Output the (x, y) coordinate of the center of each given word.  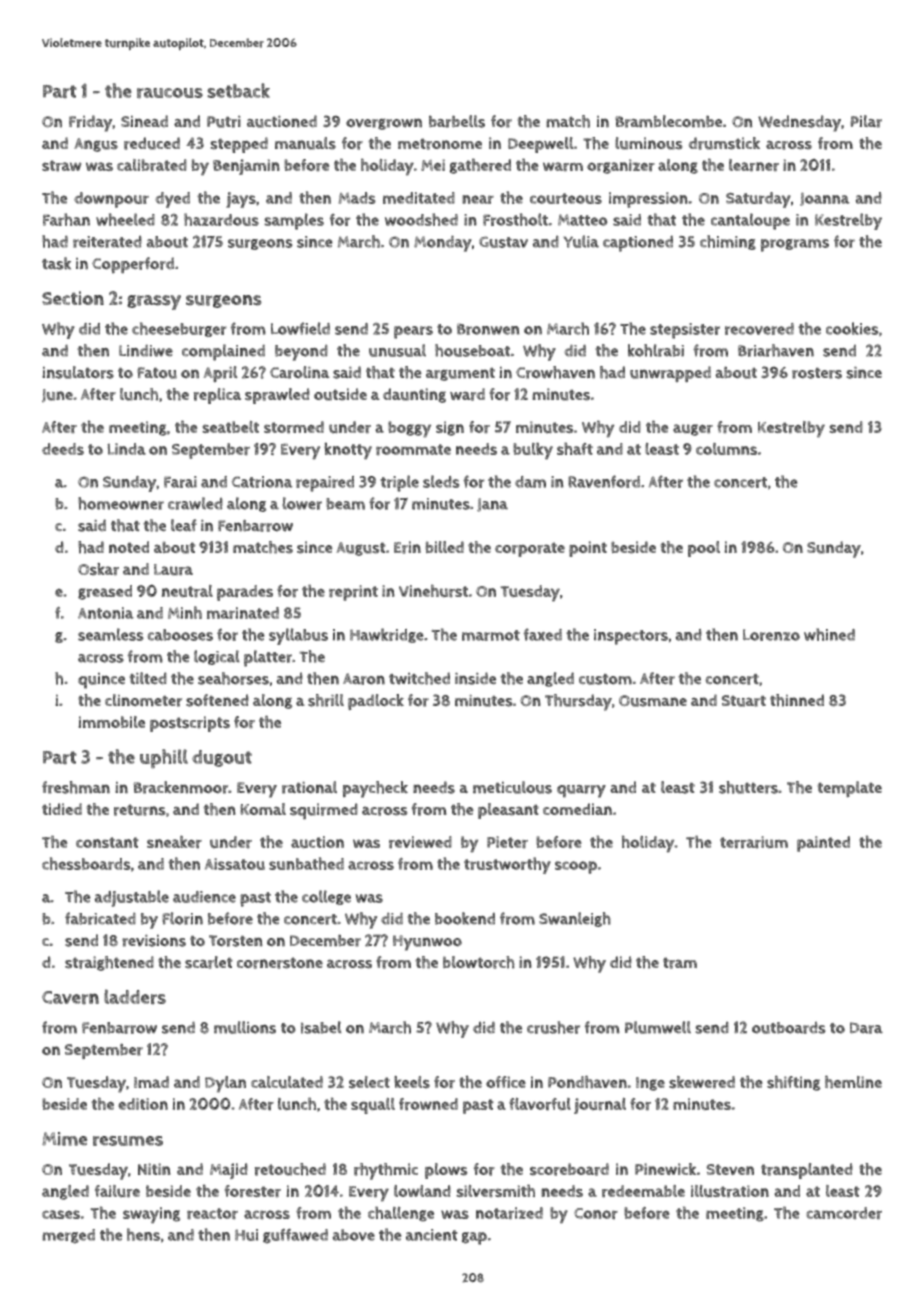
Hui (246, 1235)
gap (474, 1238)
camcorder (844, 1213)
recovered (759, 329)
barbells (457, 121)
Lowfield (300, 328)
